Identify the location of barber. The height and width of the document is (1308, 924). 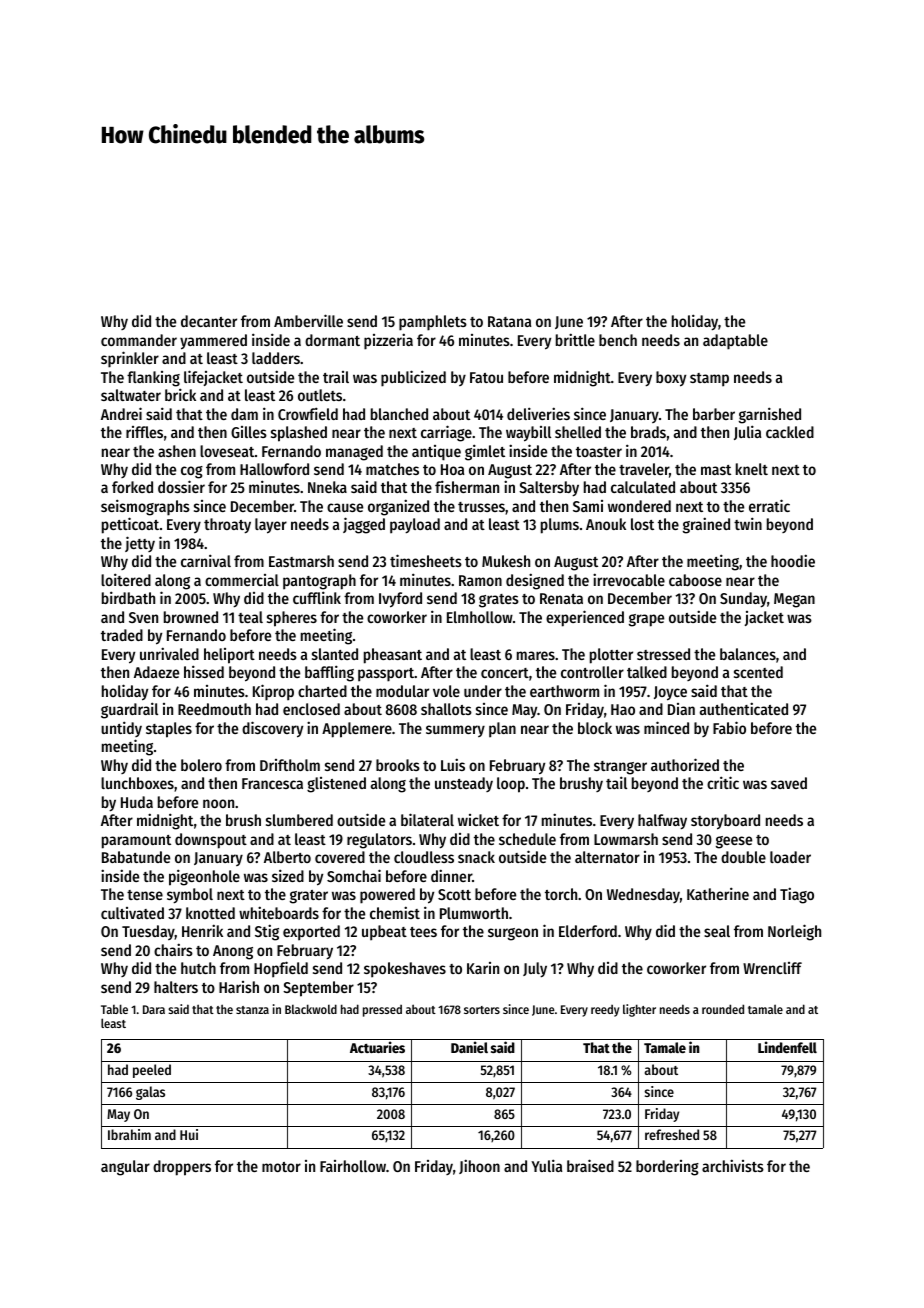
(714, 414).
